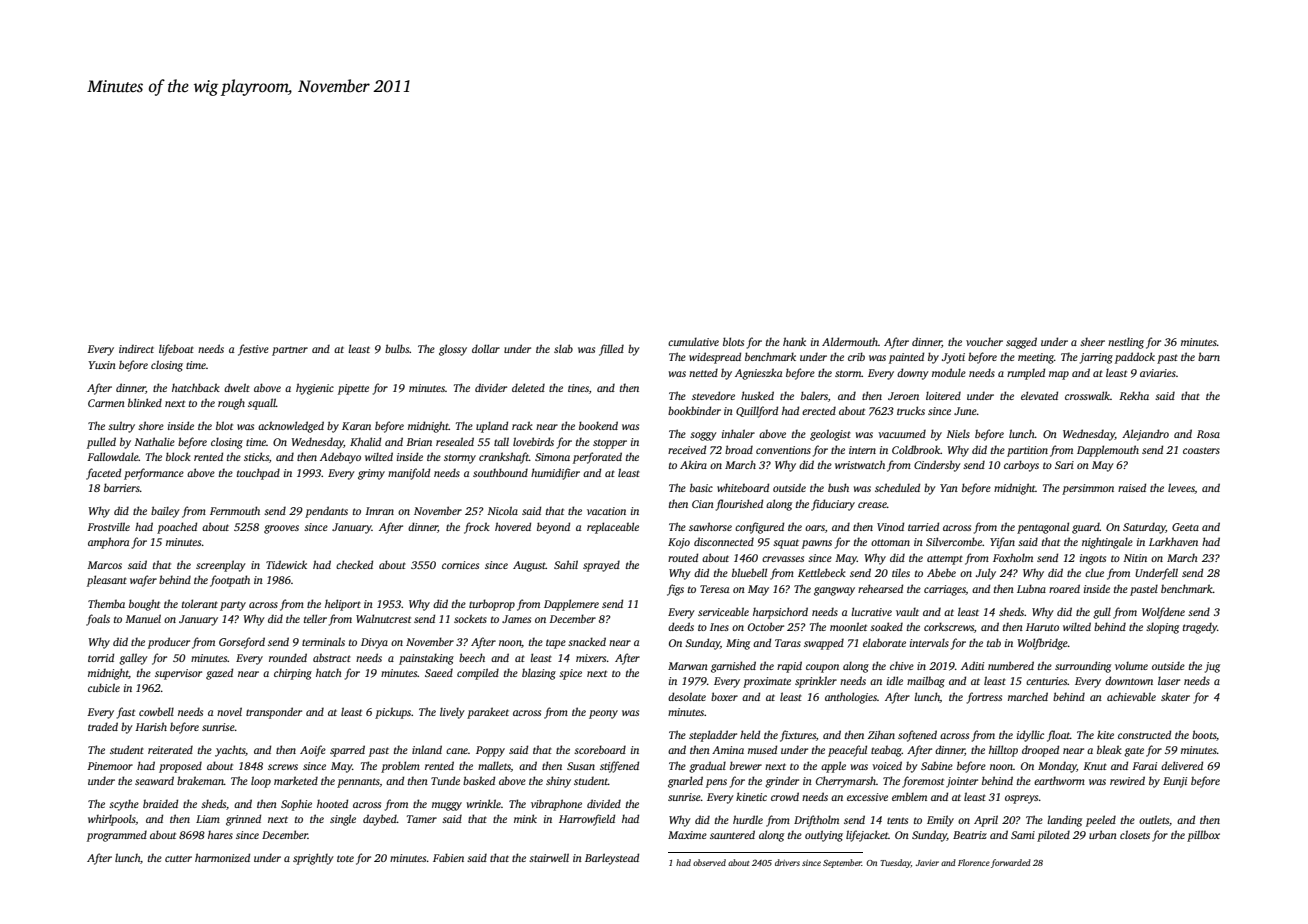  I want to click on Wolfdene, so click(1163, 613).
